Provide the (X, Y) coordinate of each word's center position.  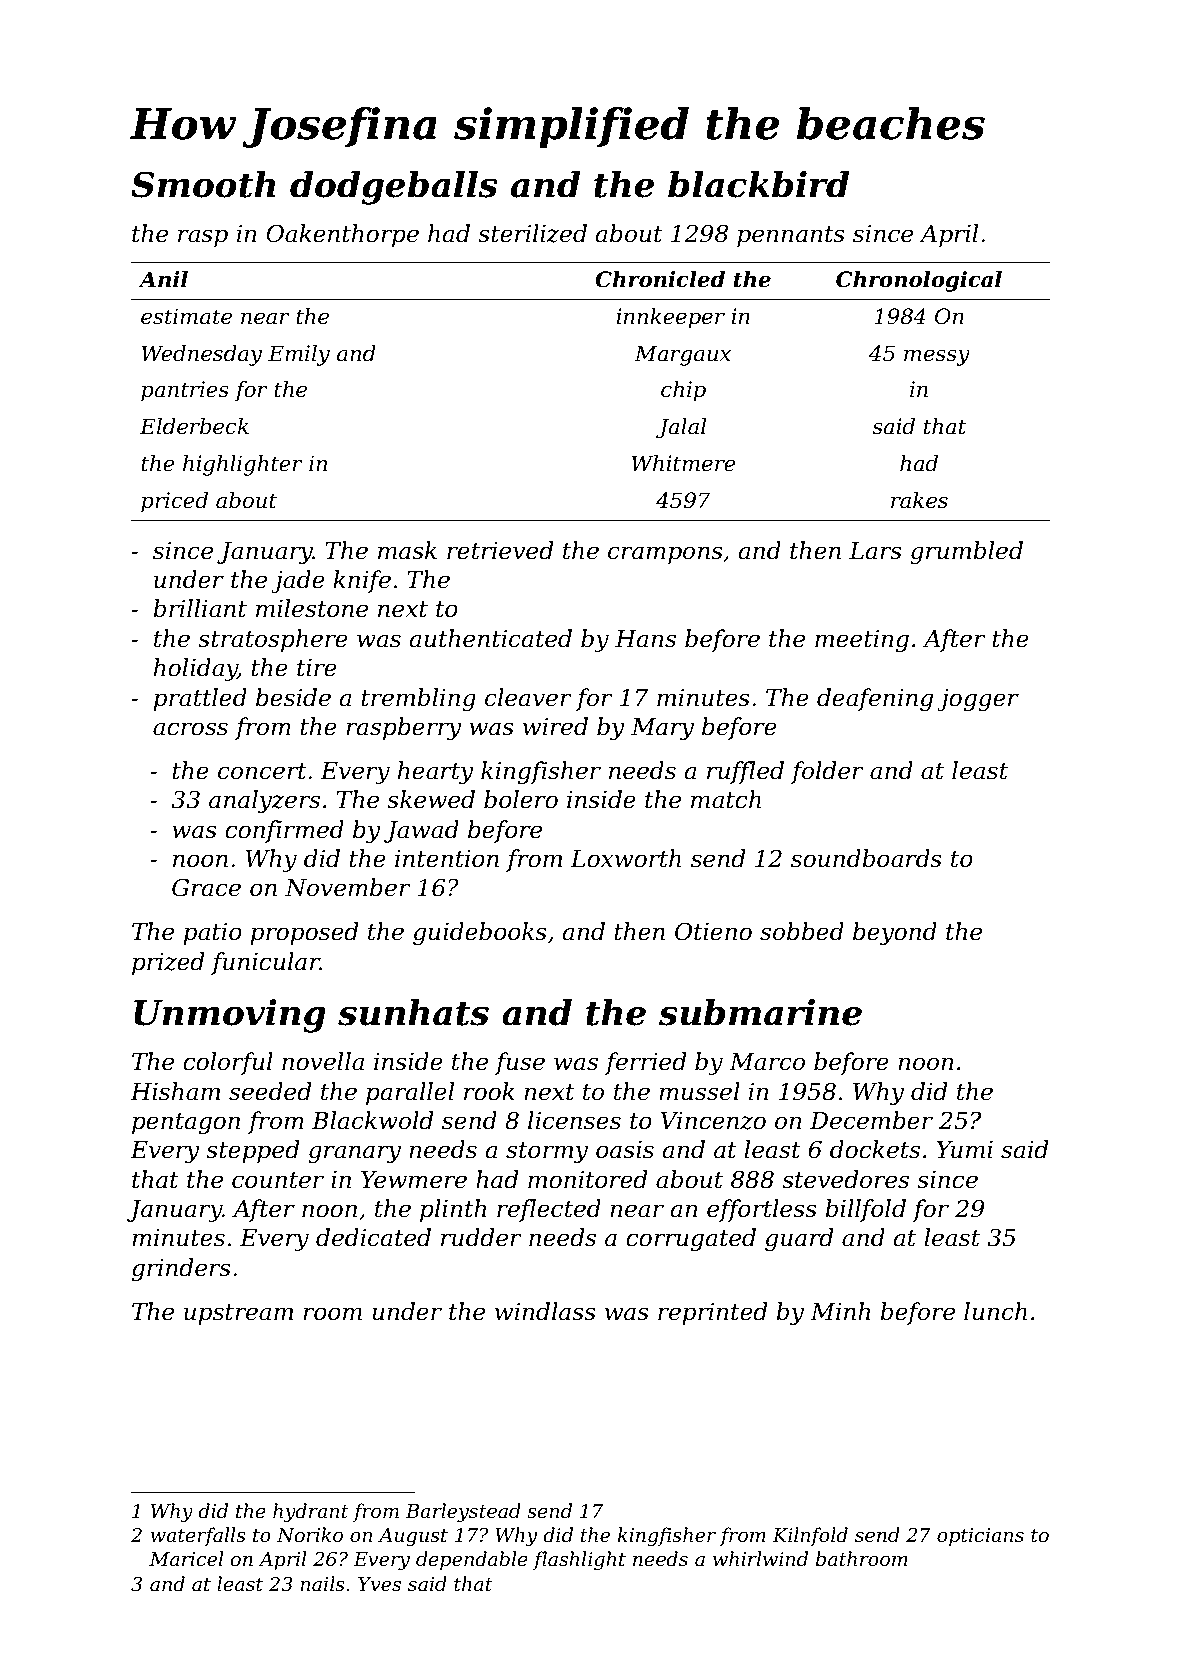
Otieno (713, 931)
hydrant (311, 1513)
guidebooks (480, 933)
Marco (767, 1062)
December (871, 1120)
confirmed (284, 831)
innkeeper (671, 318)
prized (168, 963)
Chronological (919, 281)
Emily (299, 355)
